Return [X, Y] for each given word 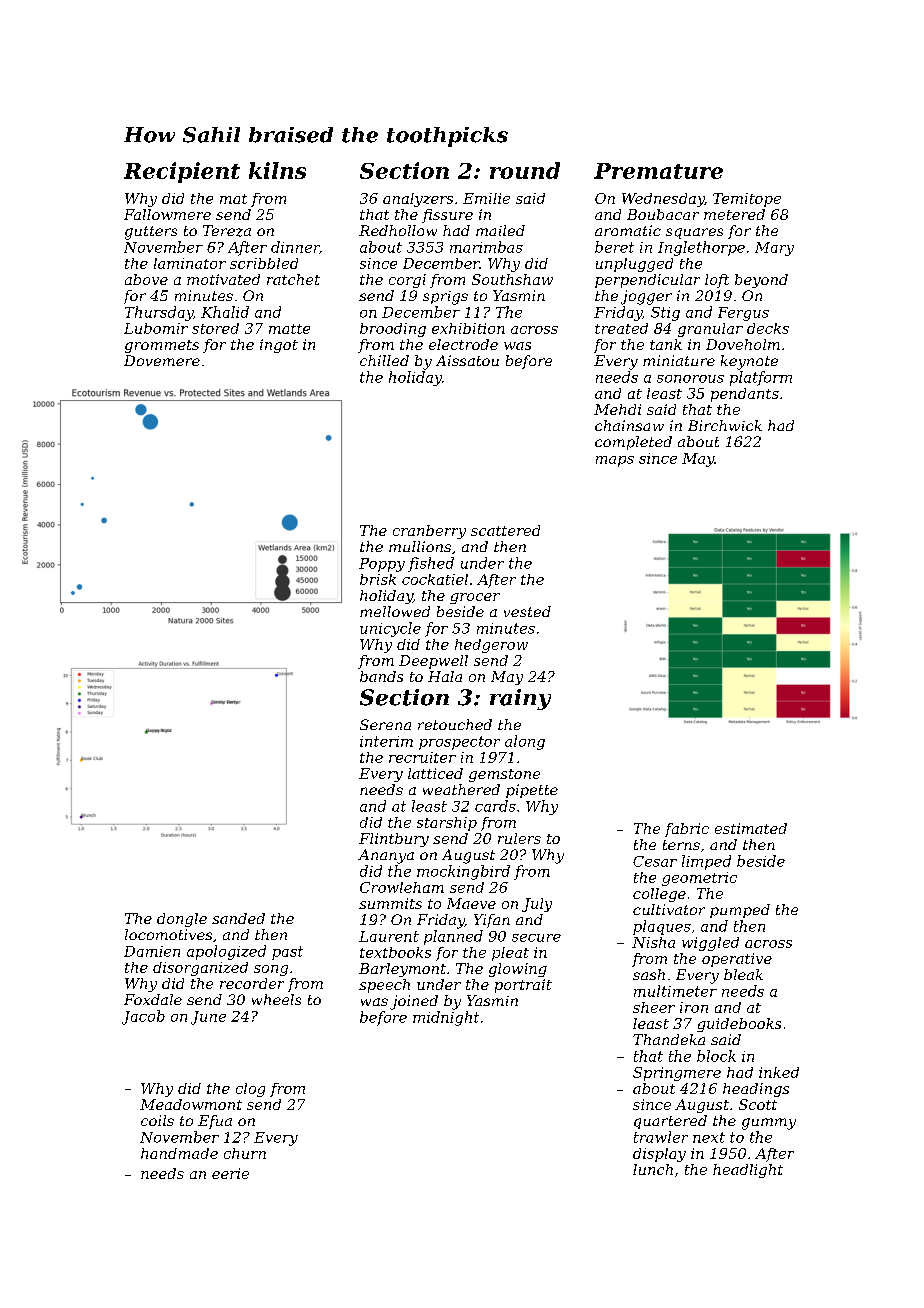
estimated [751, 828]
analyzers [418, 200]
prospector [459, 743]
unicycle [390, 629]
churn [245, 1153]
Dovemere [162, 360]
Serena [385, 724]
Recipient [182, 172]
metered [734, 214]
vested [527, 611]
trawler [661, 1137]
